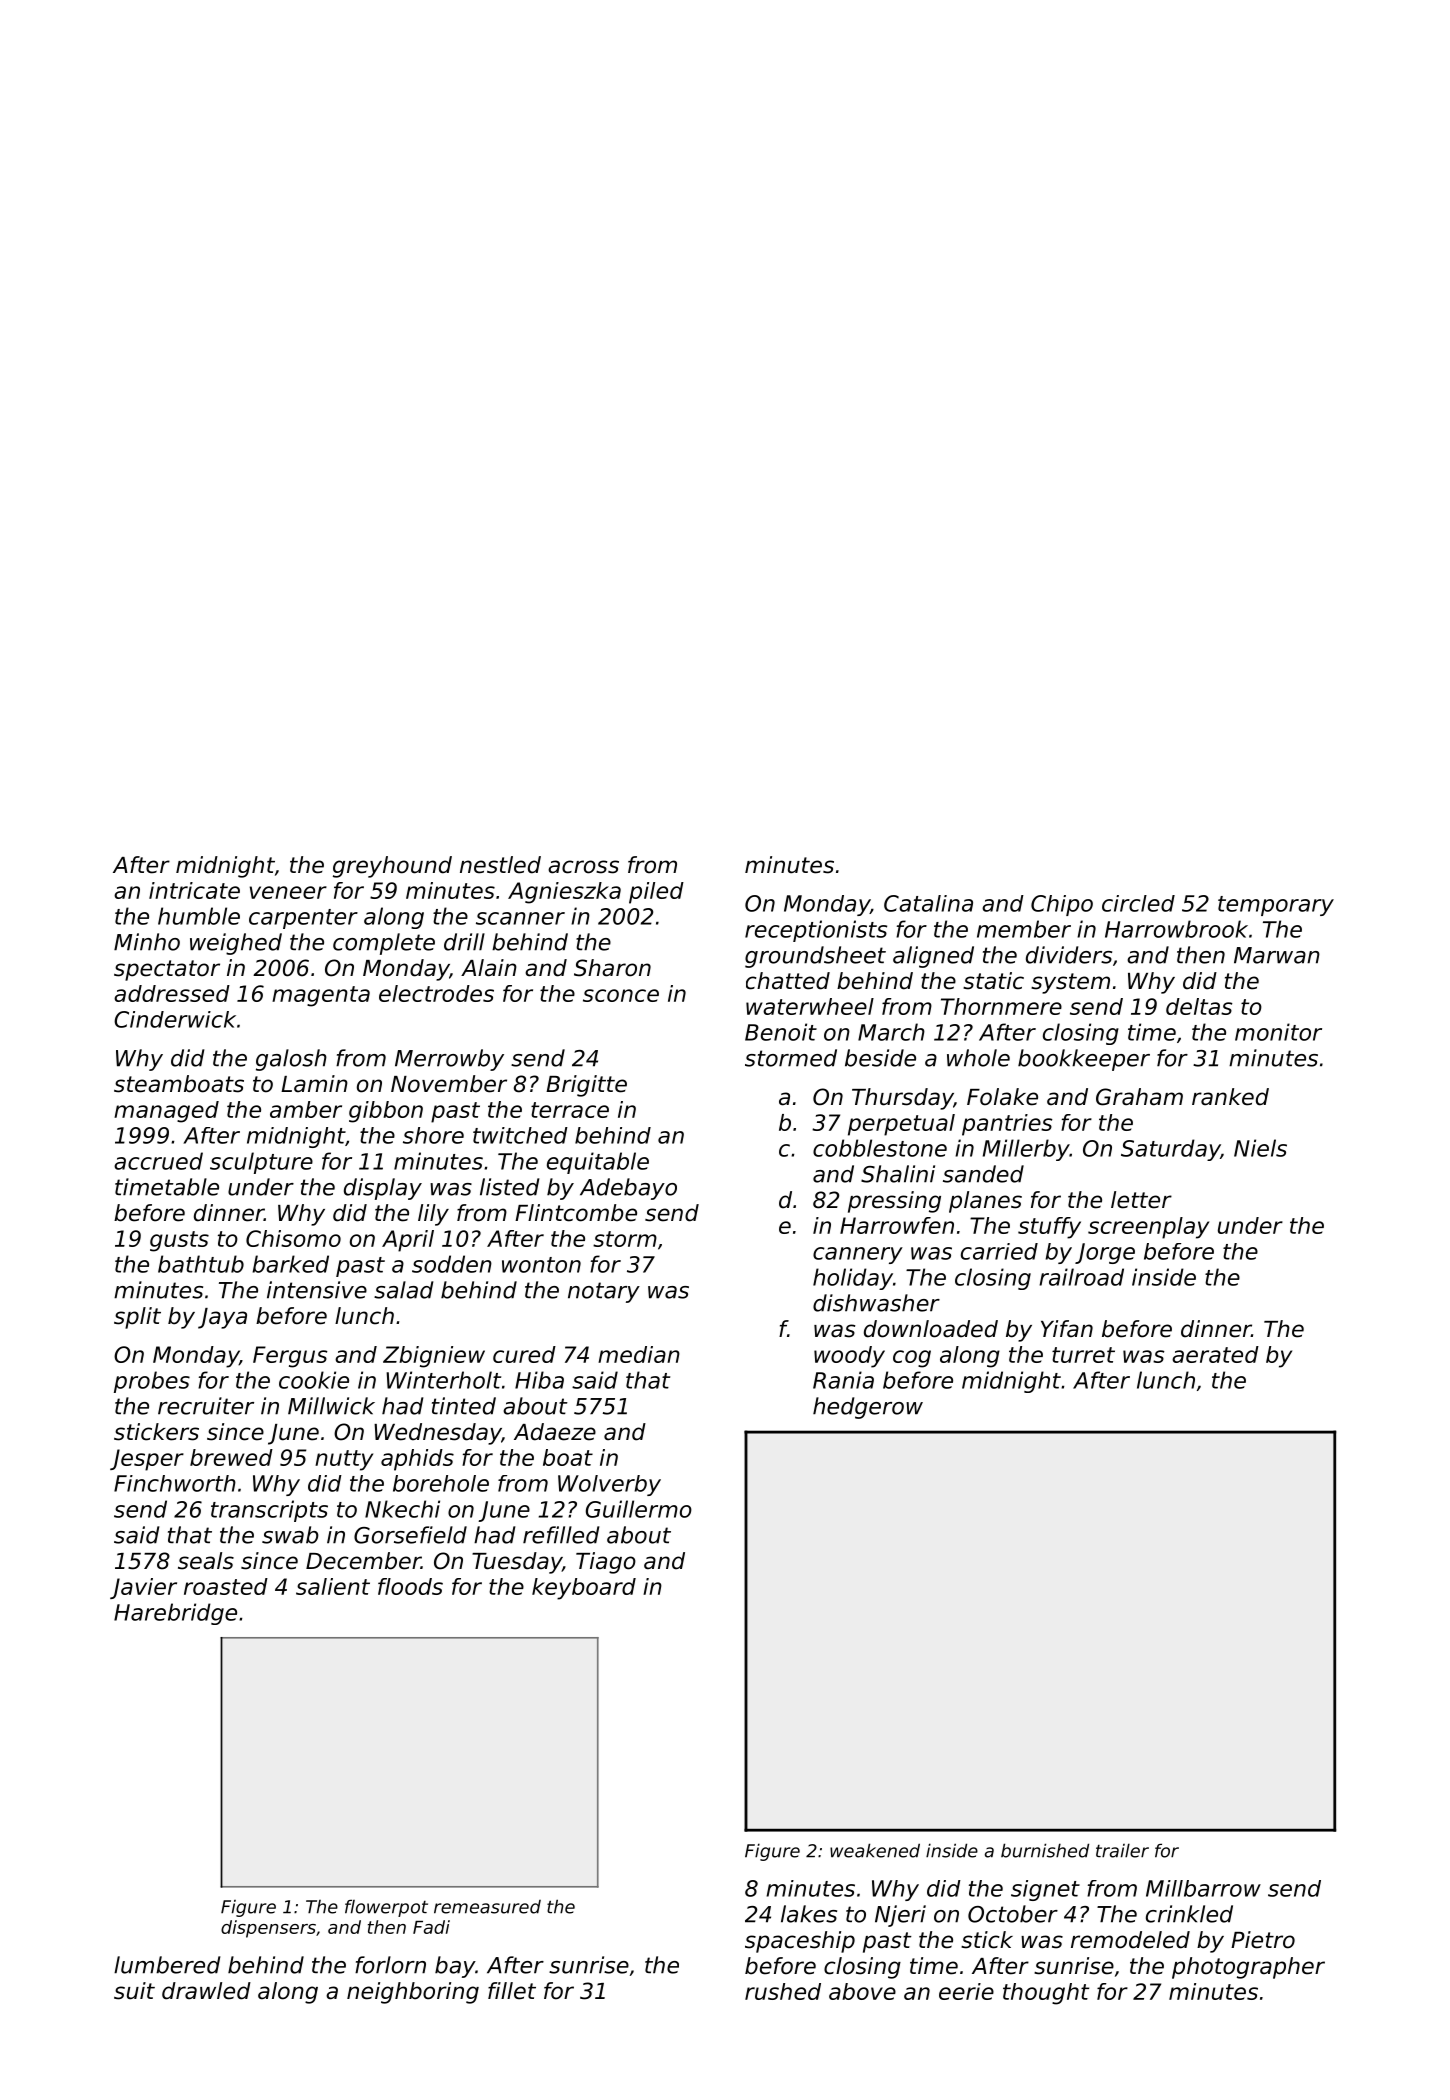 The width and height of the screenshot is (1450, 2100). I want to click on Guillermo, so click(639, 1509).
